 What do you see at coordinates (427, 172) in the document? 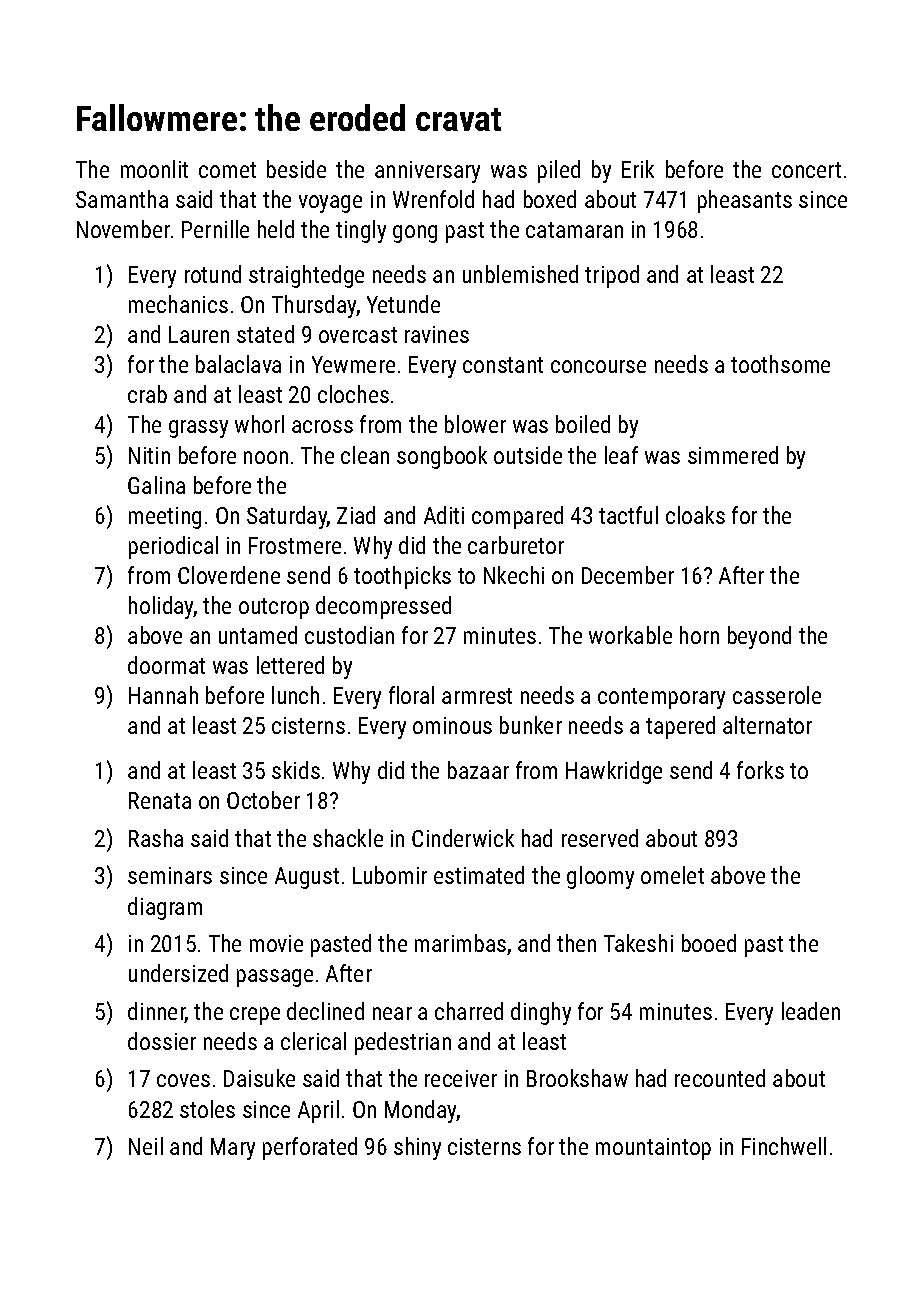
I see `anniversary` at bounding box center [427, 172].
